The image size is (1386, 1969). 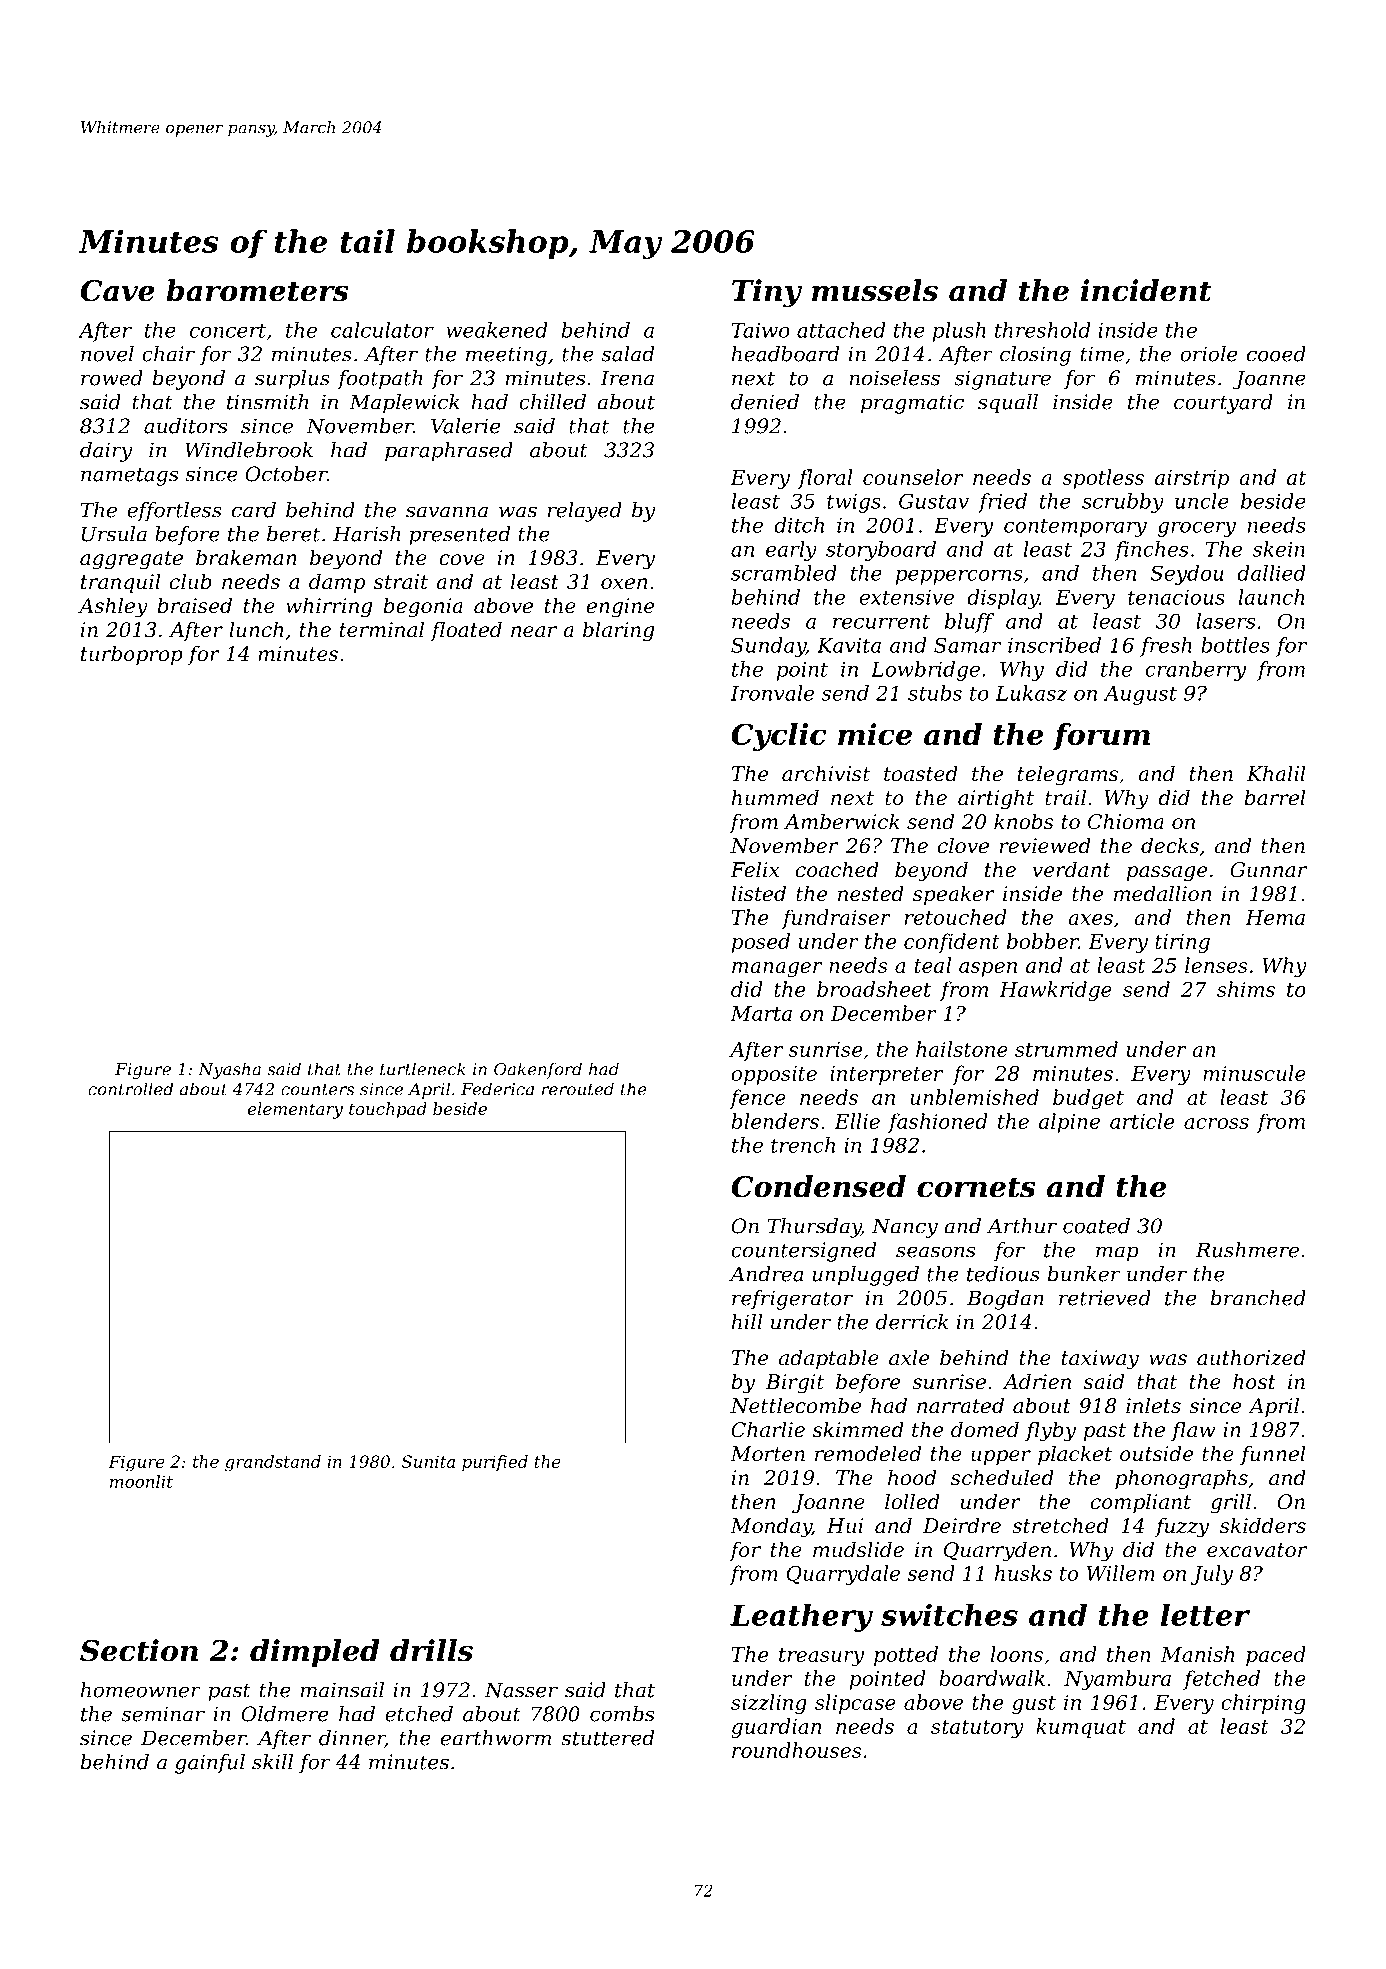 What do you see at coordinates (814, 1228) in the image?
I see `Thursday` at bounding box center [814, 1228].
